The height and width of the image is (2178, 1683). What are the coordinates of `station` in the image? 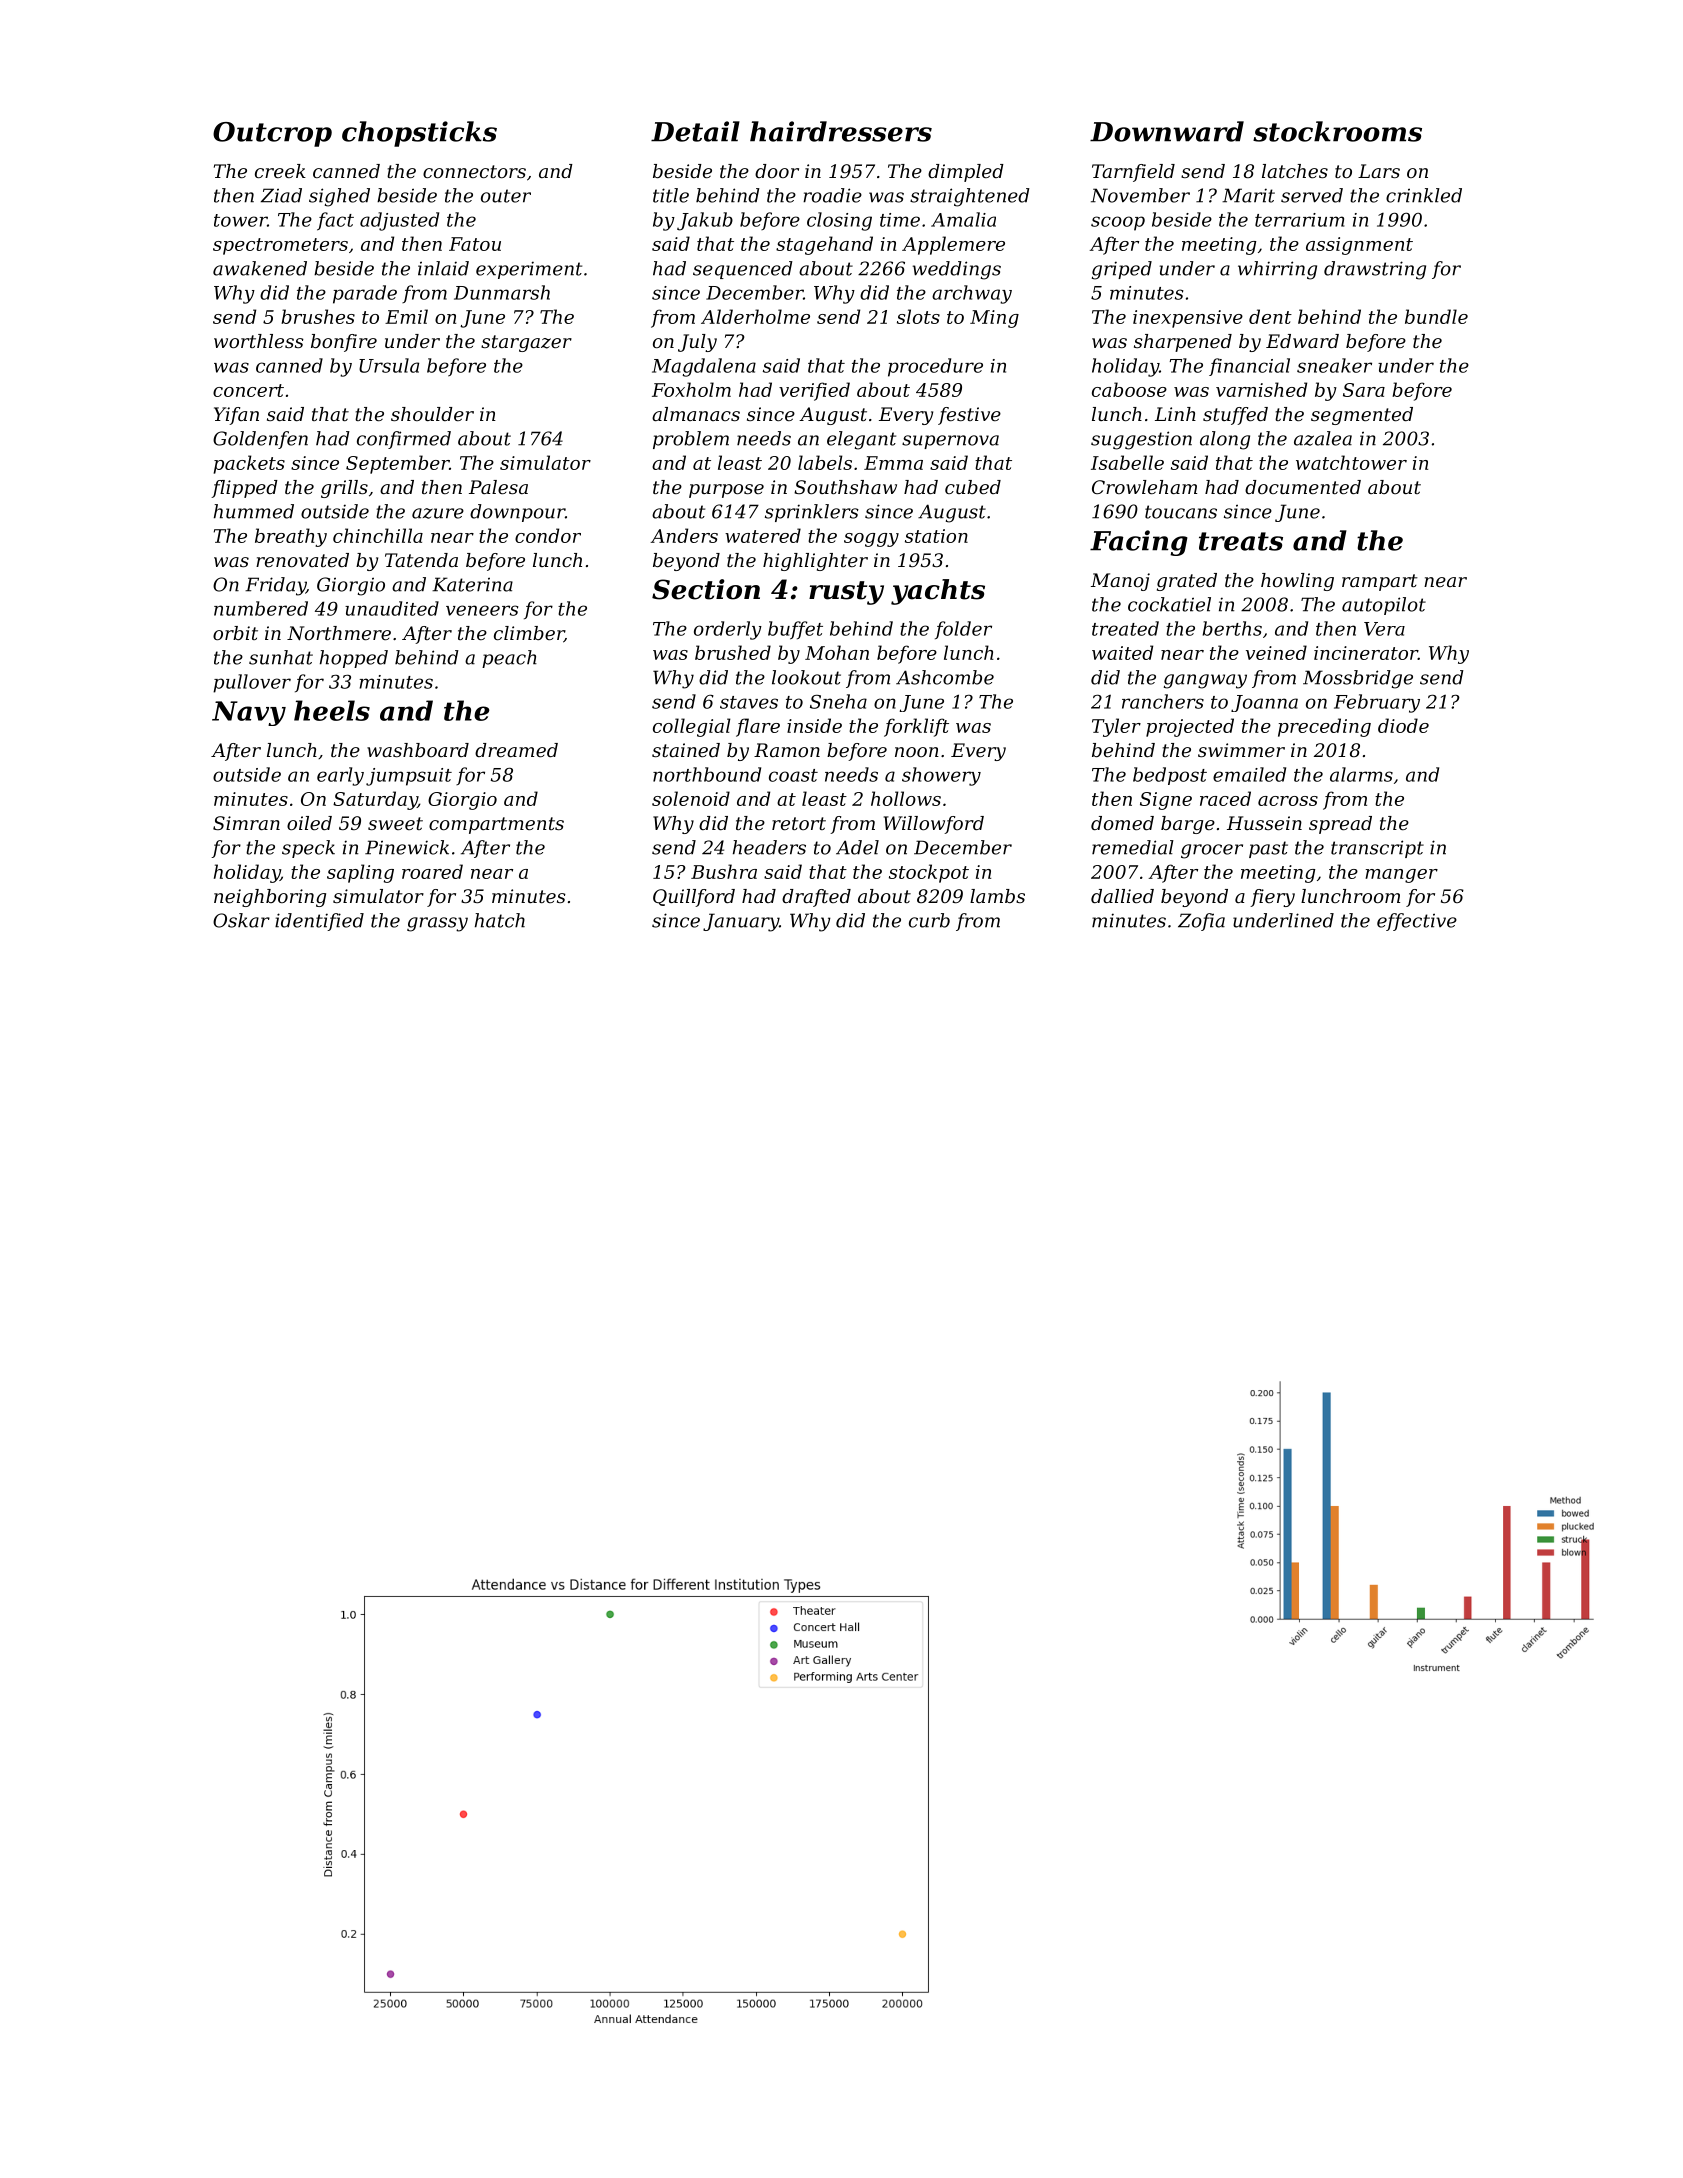 It's located at (936, 536).
